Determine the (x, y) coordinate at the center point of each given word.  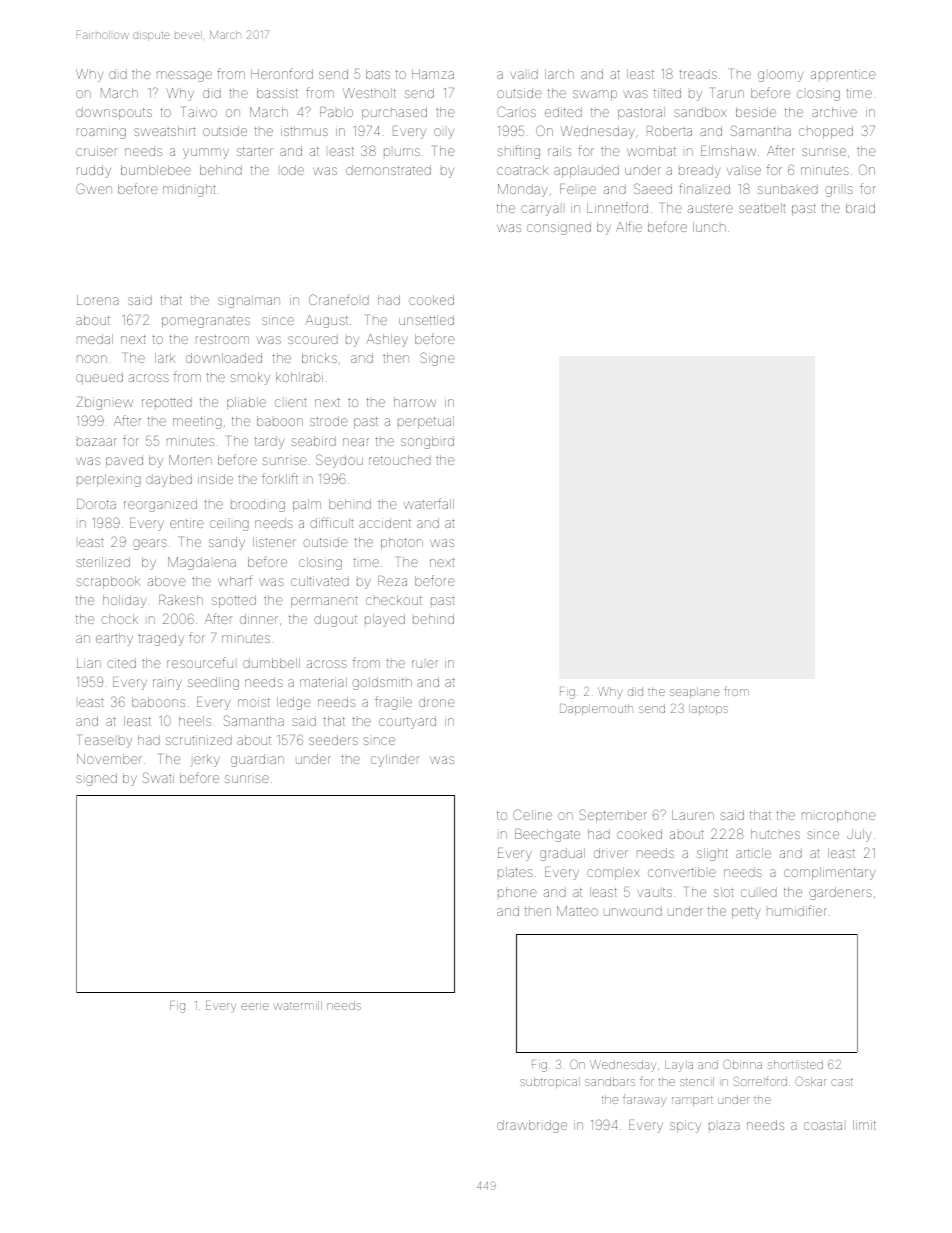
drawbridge (532, 1126)
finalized (704, 188)
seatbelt (762, 208)
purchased (394, 113)
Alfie (629, 226)
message (184, 76)
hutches (775, 834)
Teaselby (105, 741)
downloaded (224, 358)
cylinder (395, 760)
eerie (255, 1005)
